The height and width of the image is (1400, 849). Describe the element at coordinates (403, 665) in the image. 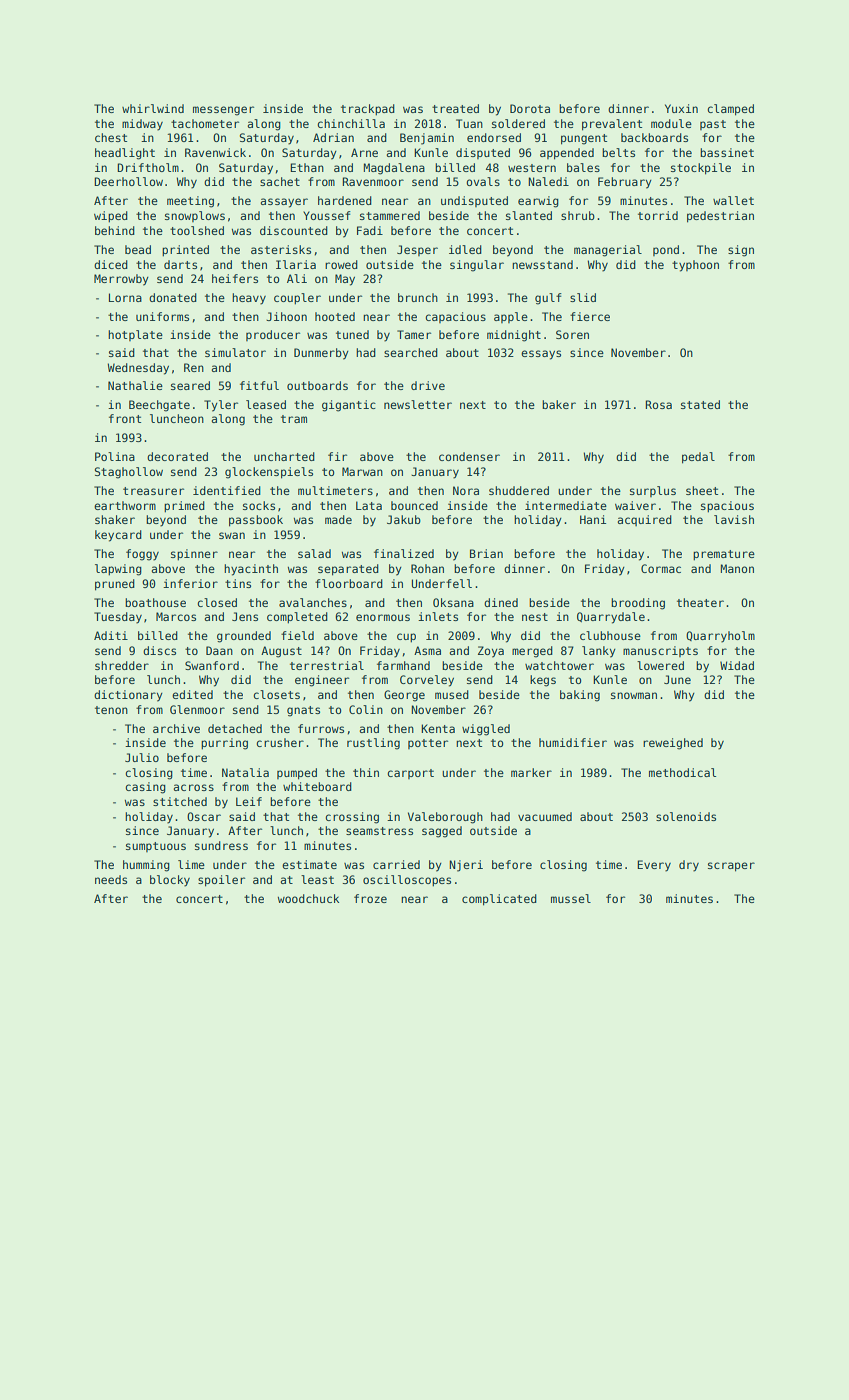

I see `farmhand` at that location.
